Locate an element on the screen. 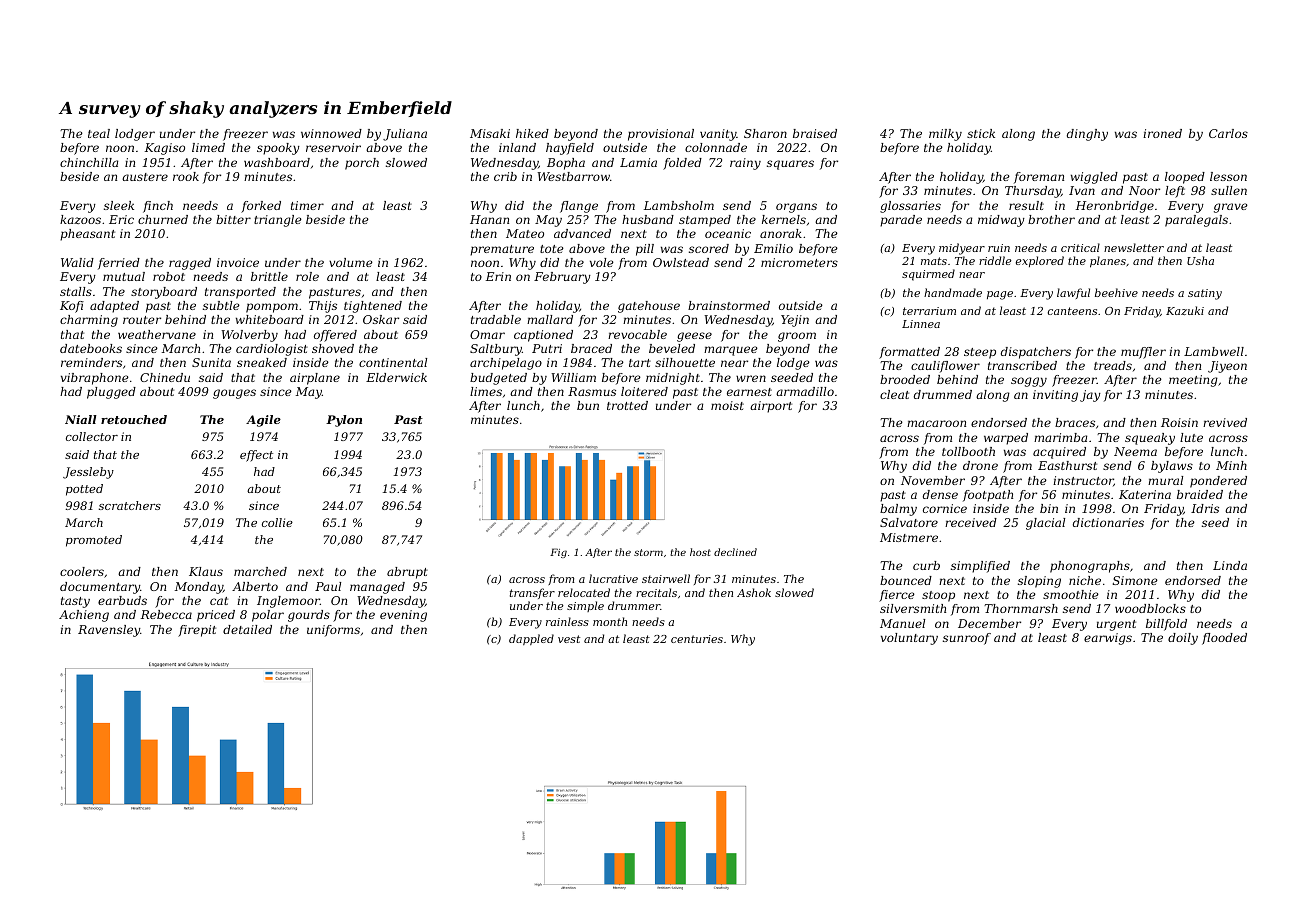  documentary is located at coordinates (100, 588).
